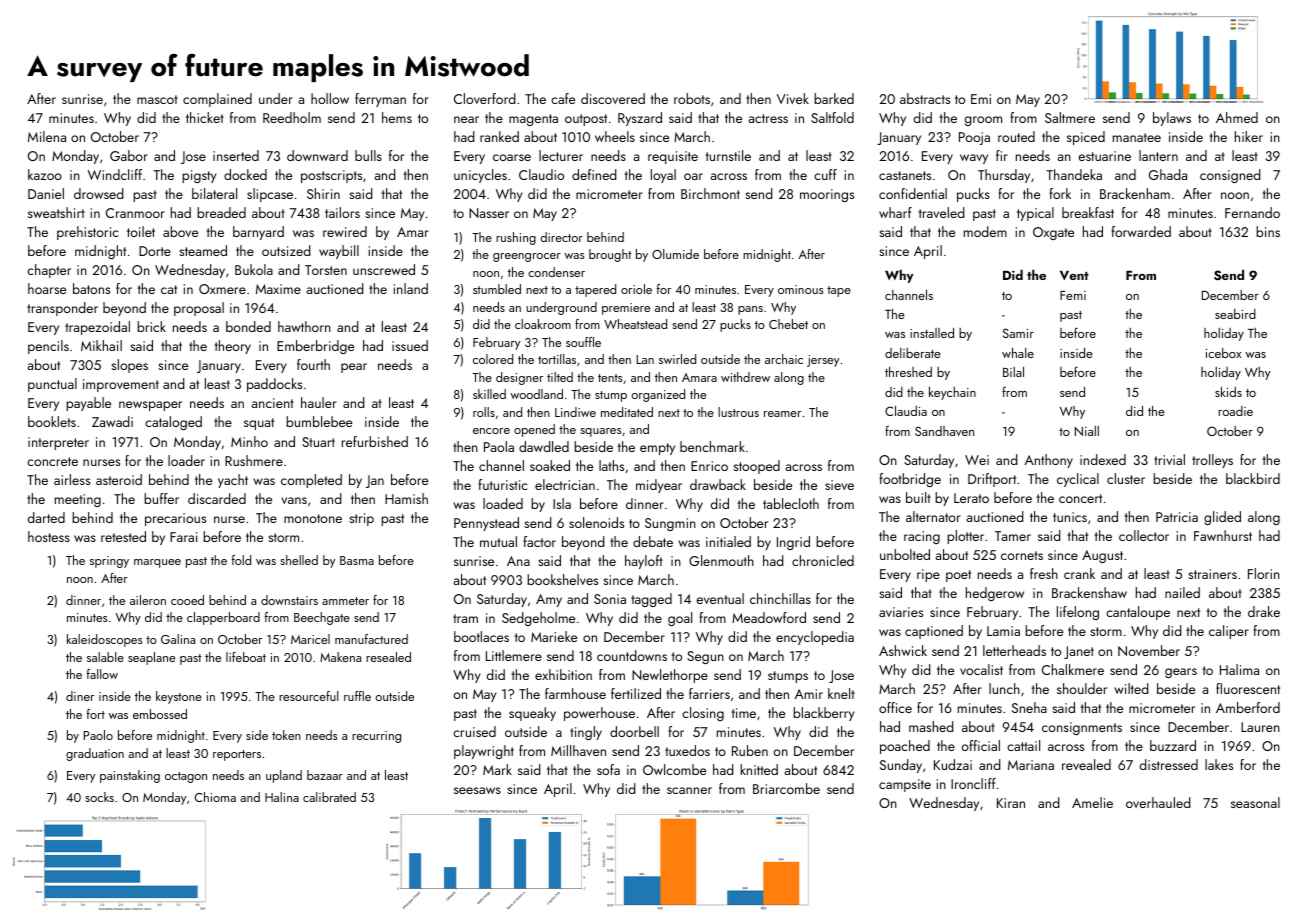 The width and height of the screenshot is (1308, 924). I want to click on poet, so click(958, 576).
